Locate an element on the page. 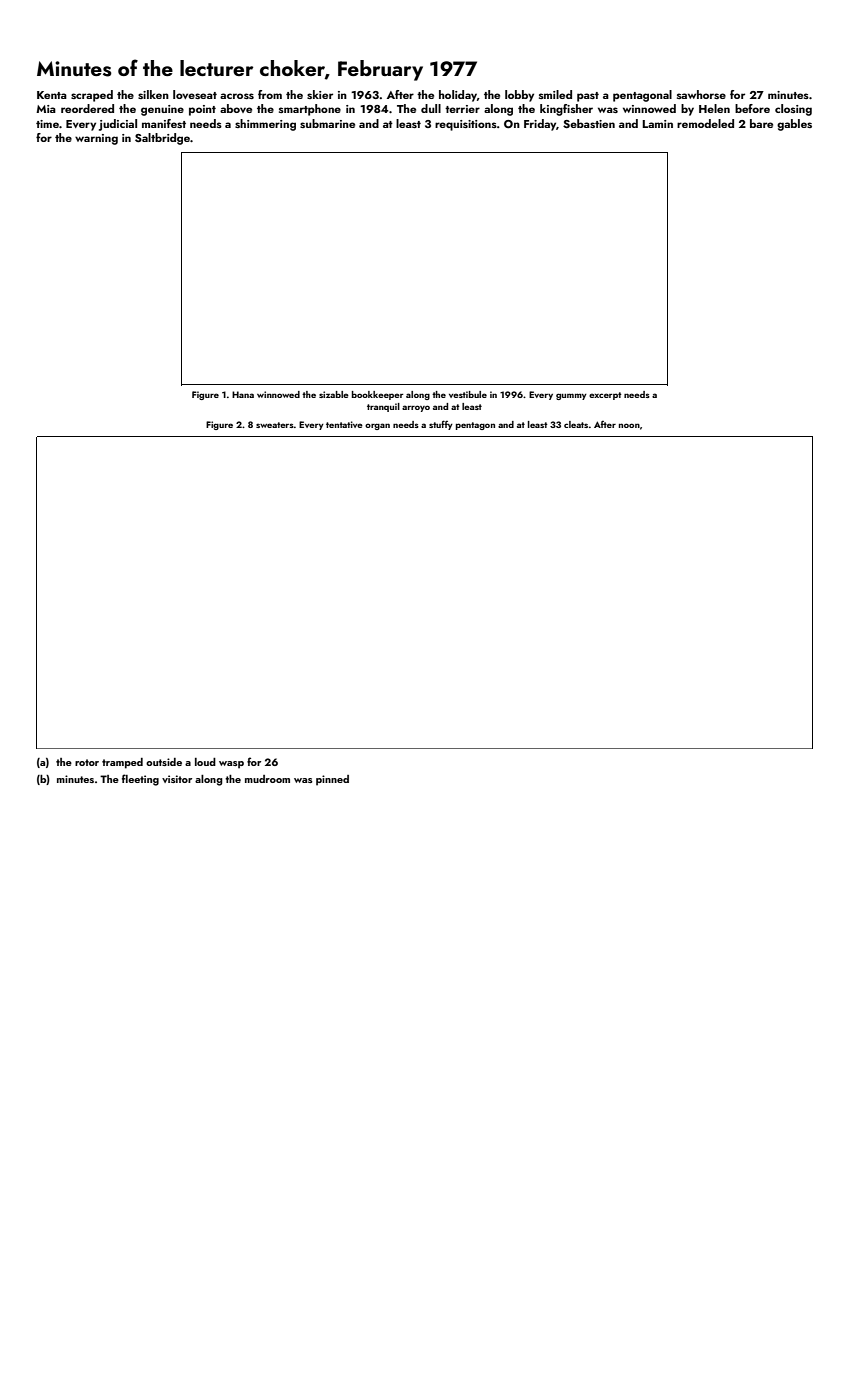 This image has height=1400, width=849. tramped is located at coordinates (122, 763).
